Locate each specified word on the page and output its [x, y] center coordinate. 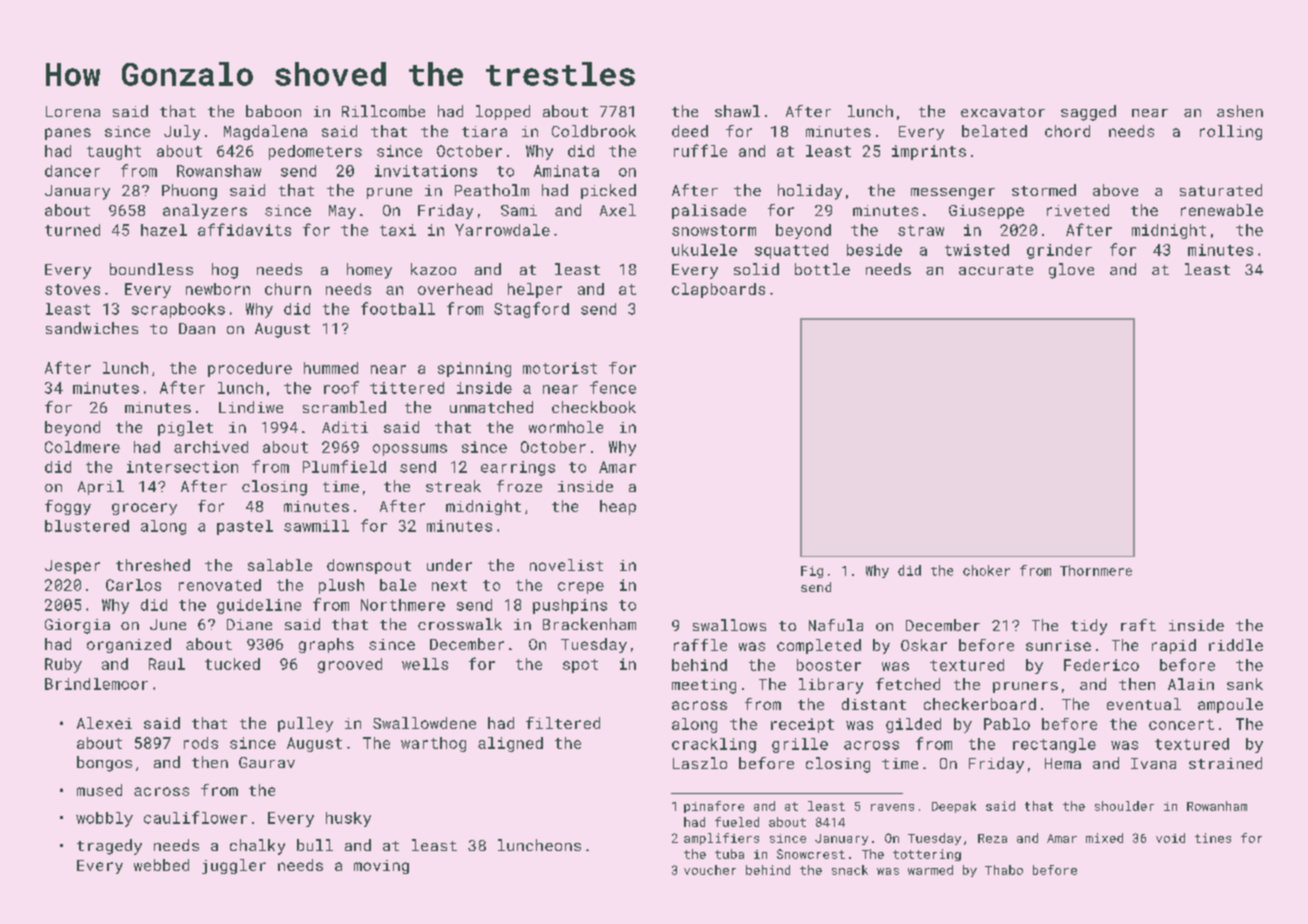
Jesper [72, 567]
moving [381, 867]
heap [618, 507]
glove [1071, 271]
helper [535, 290]
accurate [996, 270]
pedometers [315, 152]
